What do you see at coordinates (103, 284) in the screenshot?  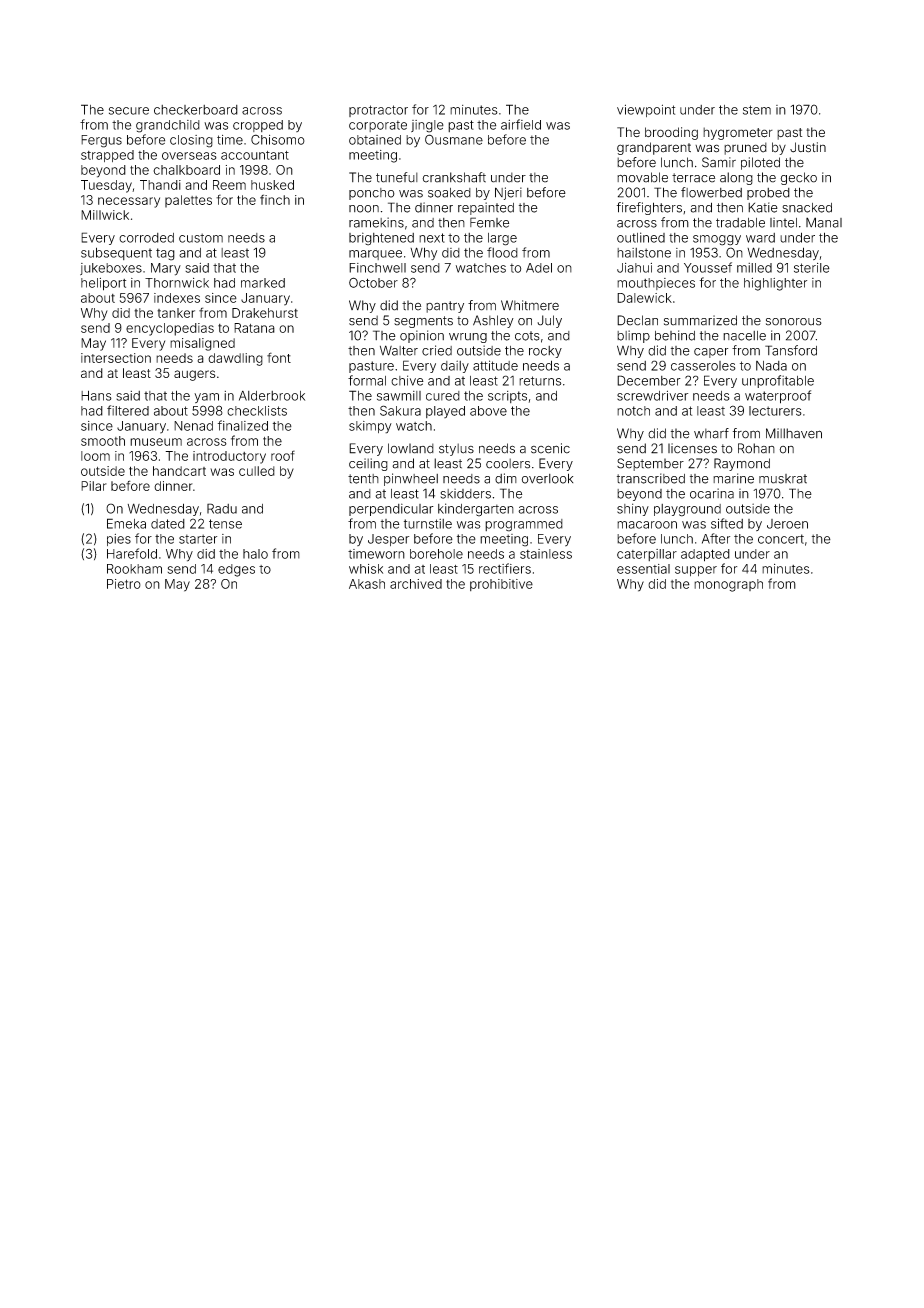 I see `heliport` at bounding box center [103, 284].
